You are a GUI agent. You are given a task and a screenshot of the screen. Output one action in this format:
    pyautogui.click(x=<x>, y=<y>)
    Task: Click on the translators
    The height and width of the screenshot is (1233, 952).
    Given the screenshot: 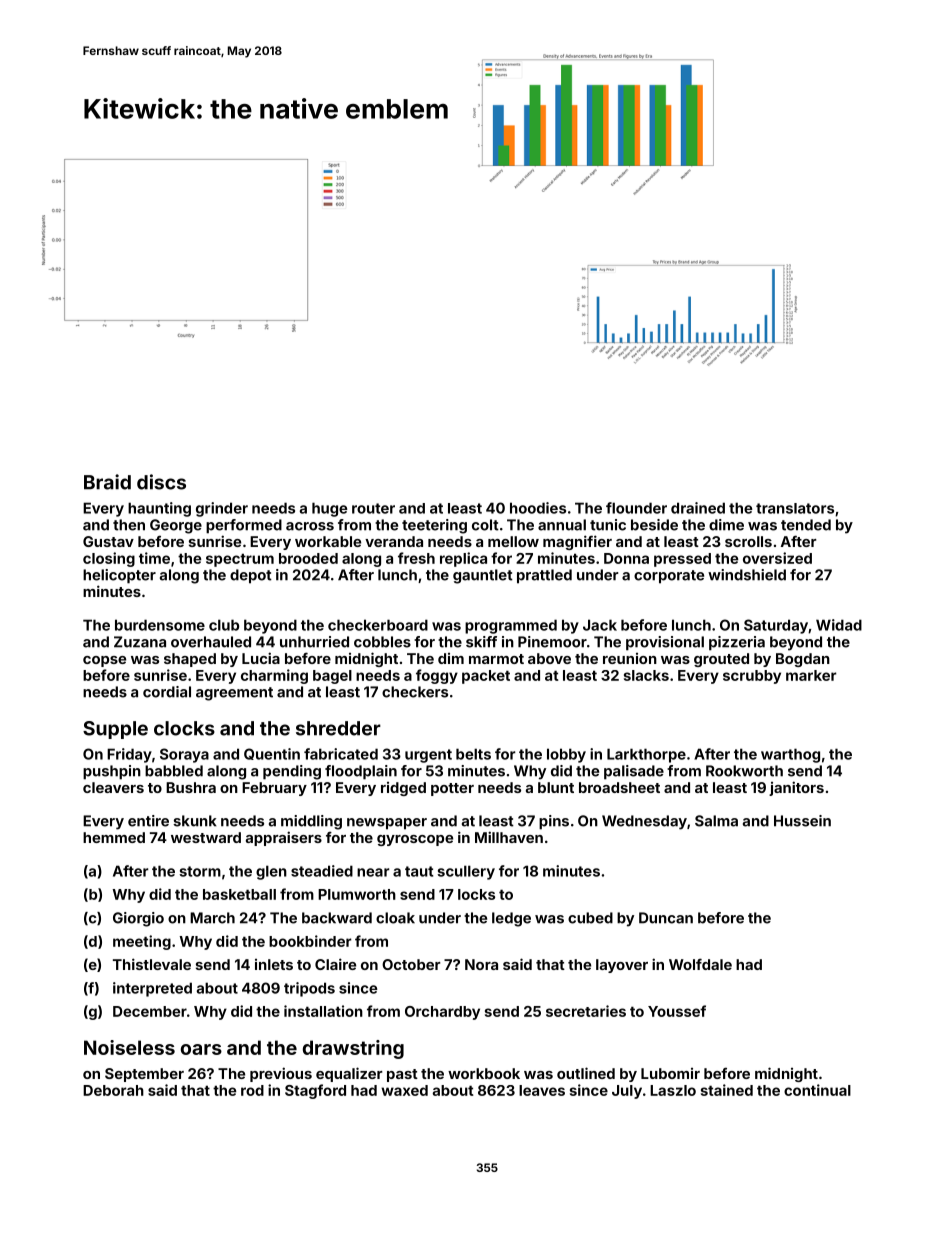 What is the action you would take?
    pyautogui.click(x=795, y=508)
